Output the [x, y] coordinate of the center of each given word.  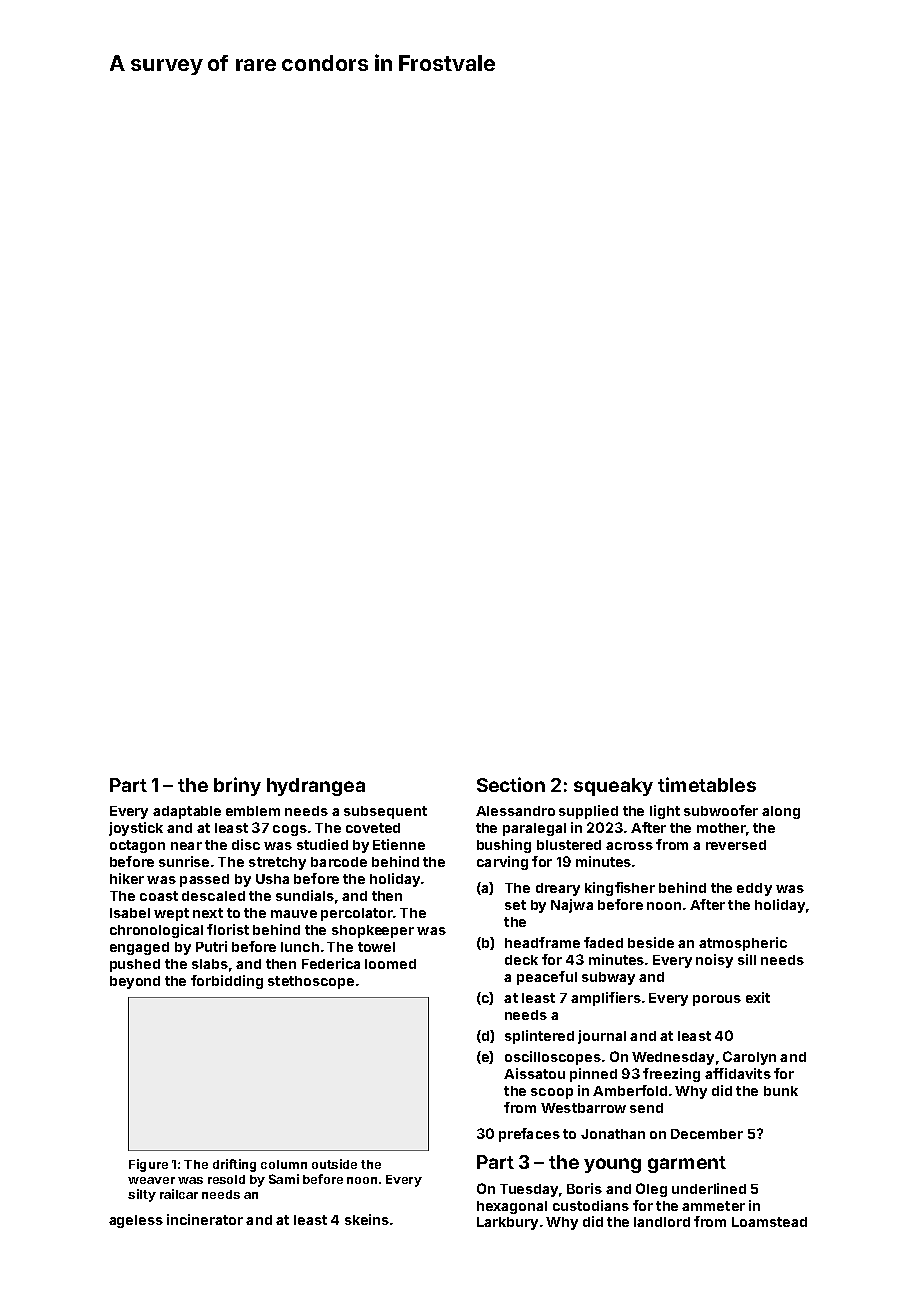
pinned [593, 1075]
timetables [707, 784]
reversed [736, 845]
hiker [127, 878]
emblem [253, 811]
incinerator [205, 1219]
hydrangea [316, 787]
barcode [339, 862]
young [612, 1165]
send [646, 1108]
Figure [148, 1165]
